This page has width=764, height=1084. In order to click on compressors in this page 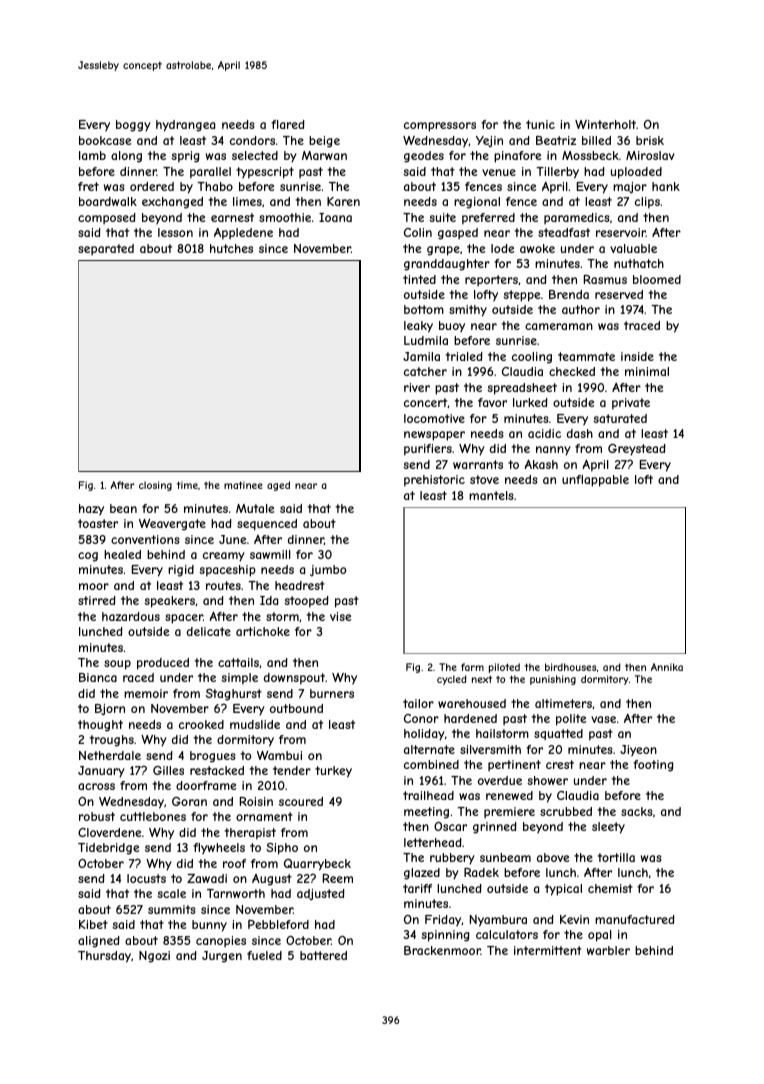, I will do `click(440, 127)`.
